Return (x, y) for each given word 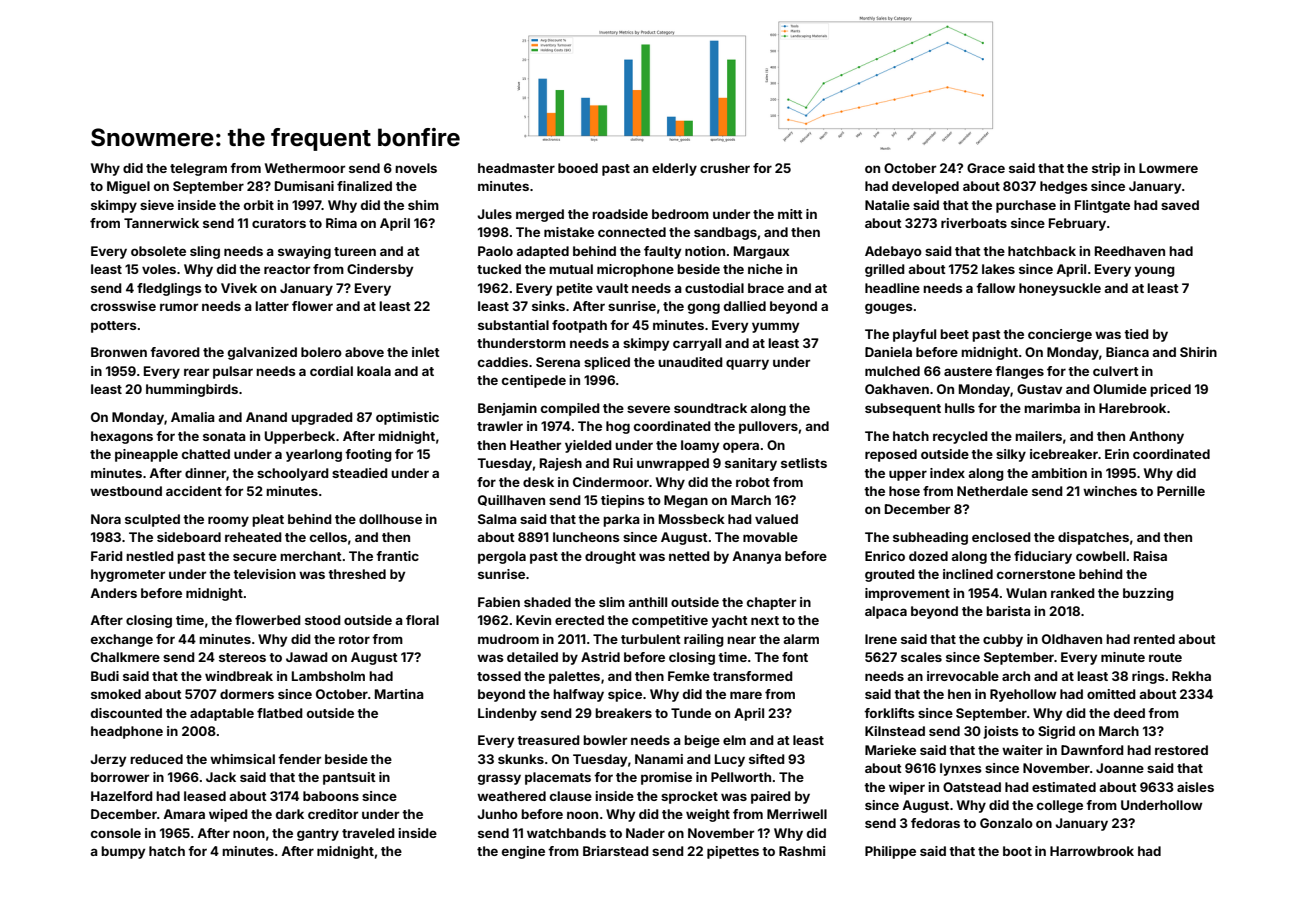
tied (1136, 334)
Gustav (1039, 389)
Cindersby (380, 270)
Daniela (888, 352)
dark (290, 814)
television (264, 574)
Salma (497, 519)
